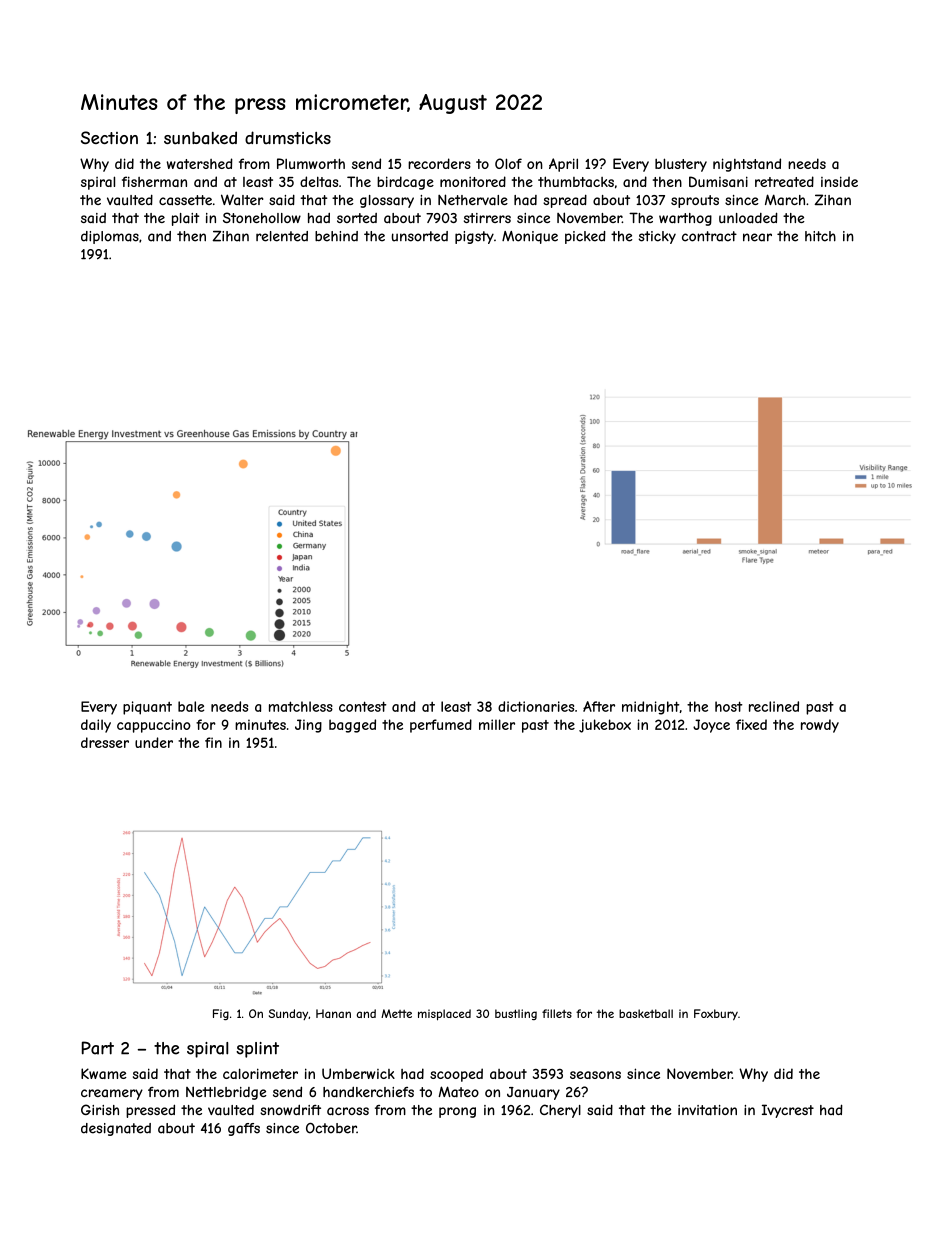 This screenshot has height=1233, width=952. Describe the element at coordinates (456, 1075) in the screenshot. I see `scooped` at that location.
